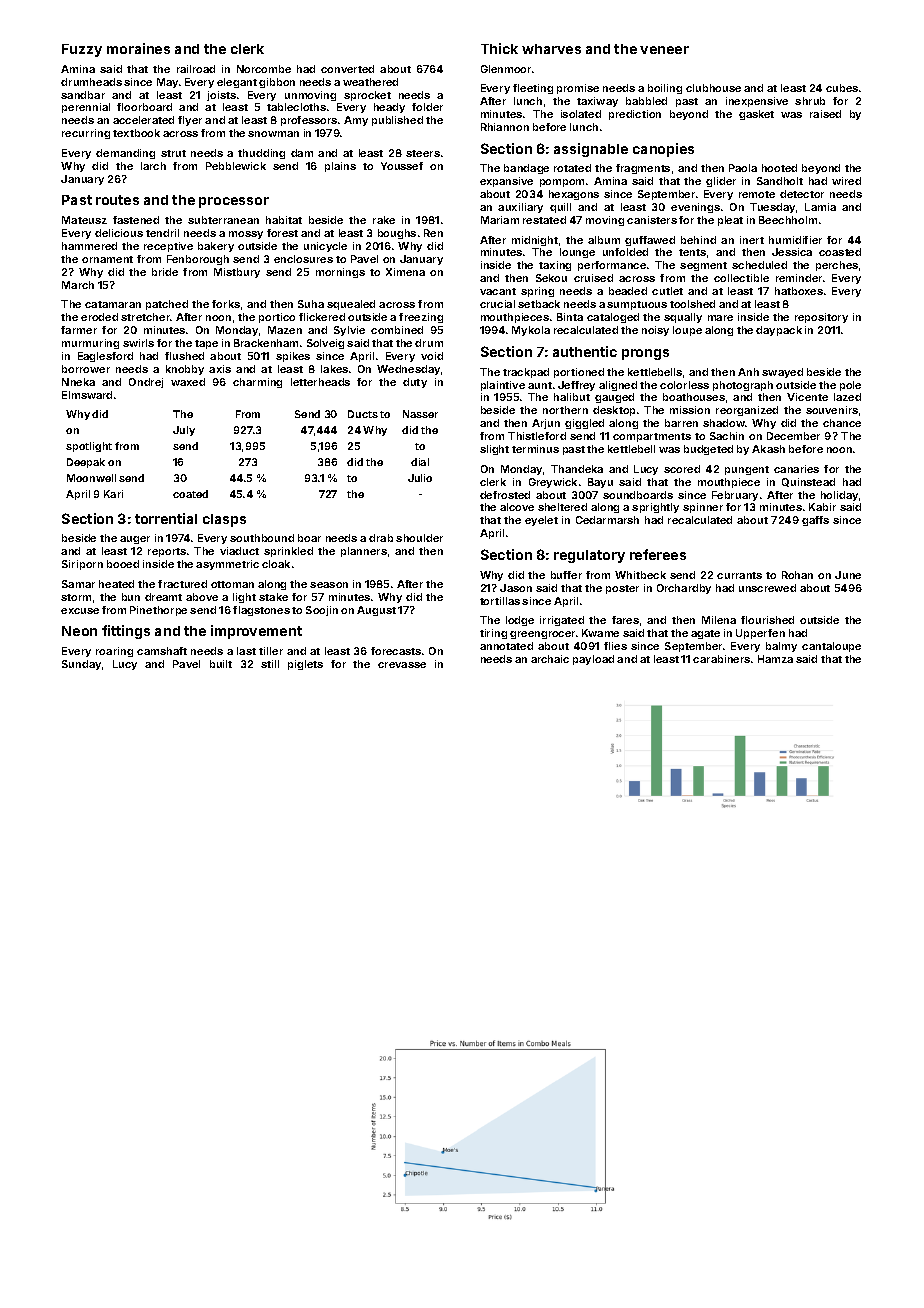 The width and height of the screenshot is (924, 1308). What do you see at coordinates (655, 508) in the screenshot?
I see `sprightly` at bounding box center [655, 508].
